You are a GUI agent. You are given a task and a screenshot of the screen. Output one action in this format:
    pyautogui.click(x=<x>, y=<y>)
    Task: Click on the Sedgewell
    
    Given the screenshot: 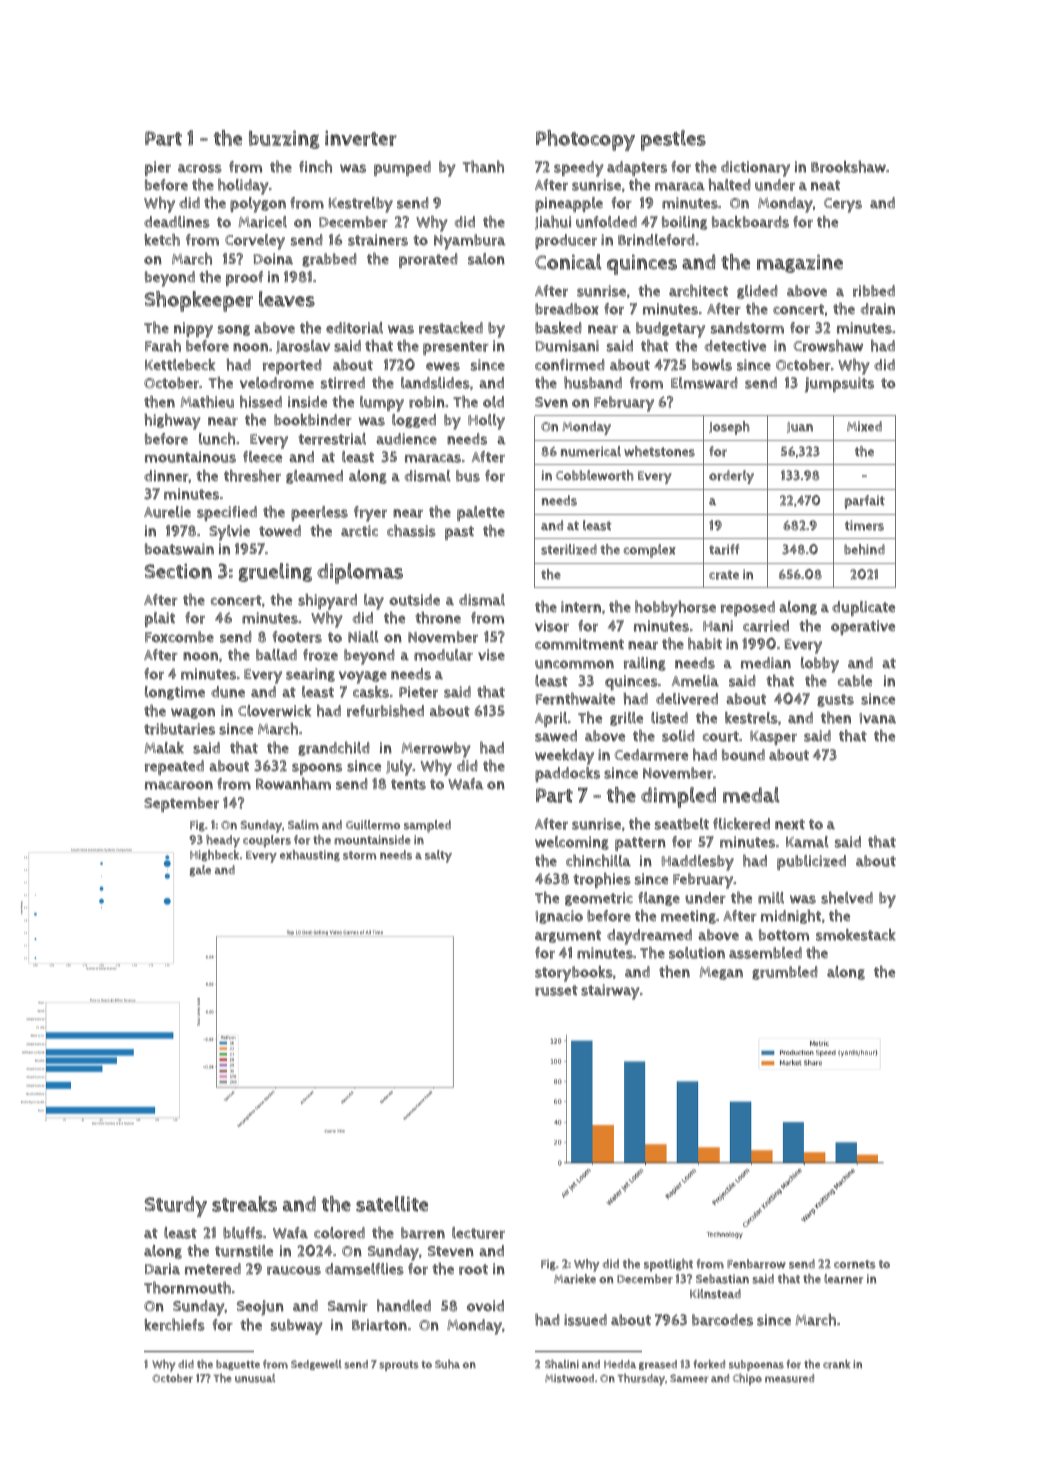 What is the action you would take?
    pyautogui.click(x=316, y=1365)
